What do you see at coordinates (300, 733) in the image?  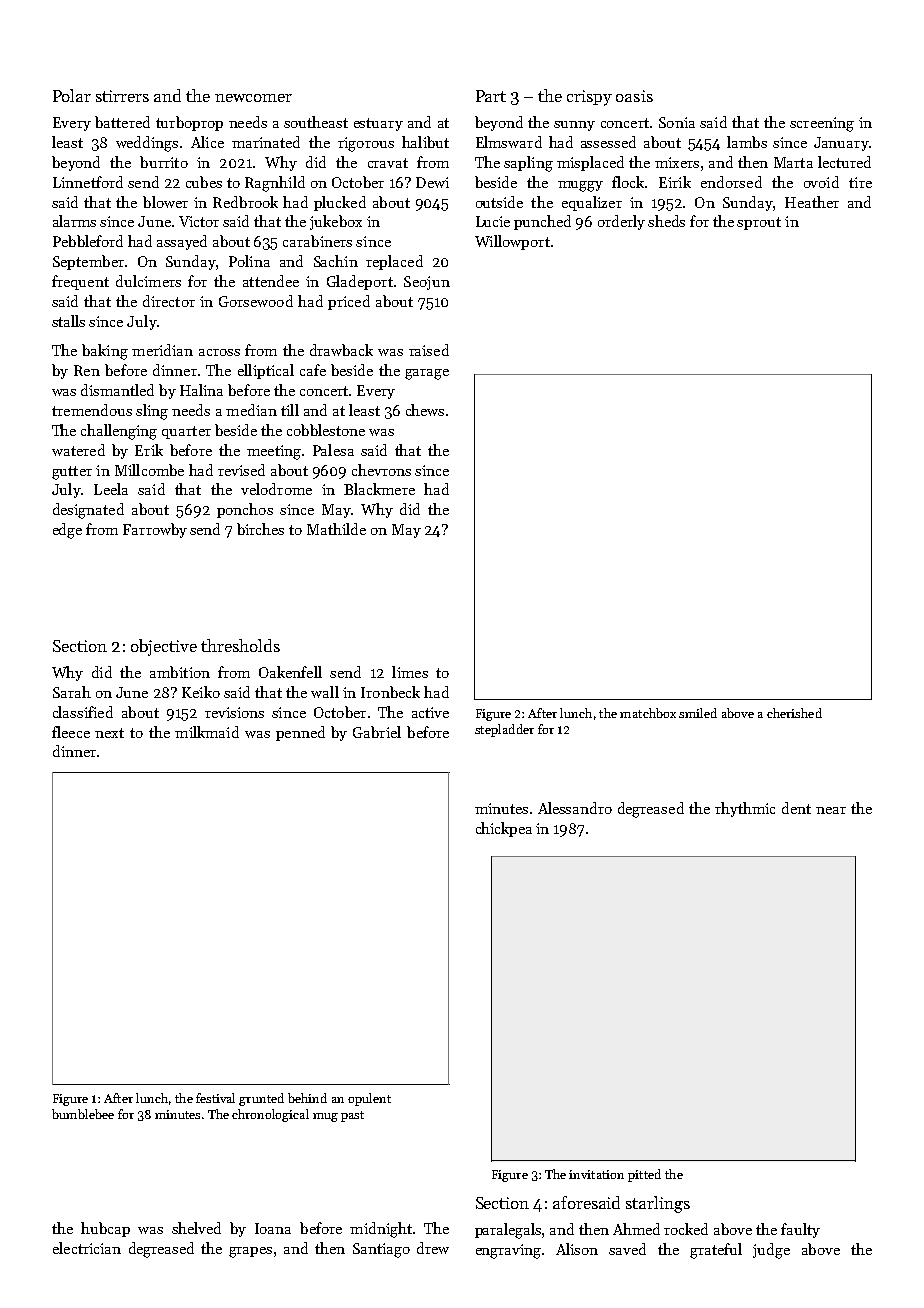 I see `penned` at bounding box center [300, 733].
